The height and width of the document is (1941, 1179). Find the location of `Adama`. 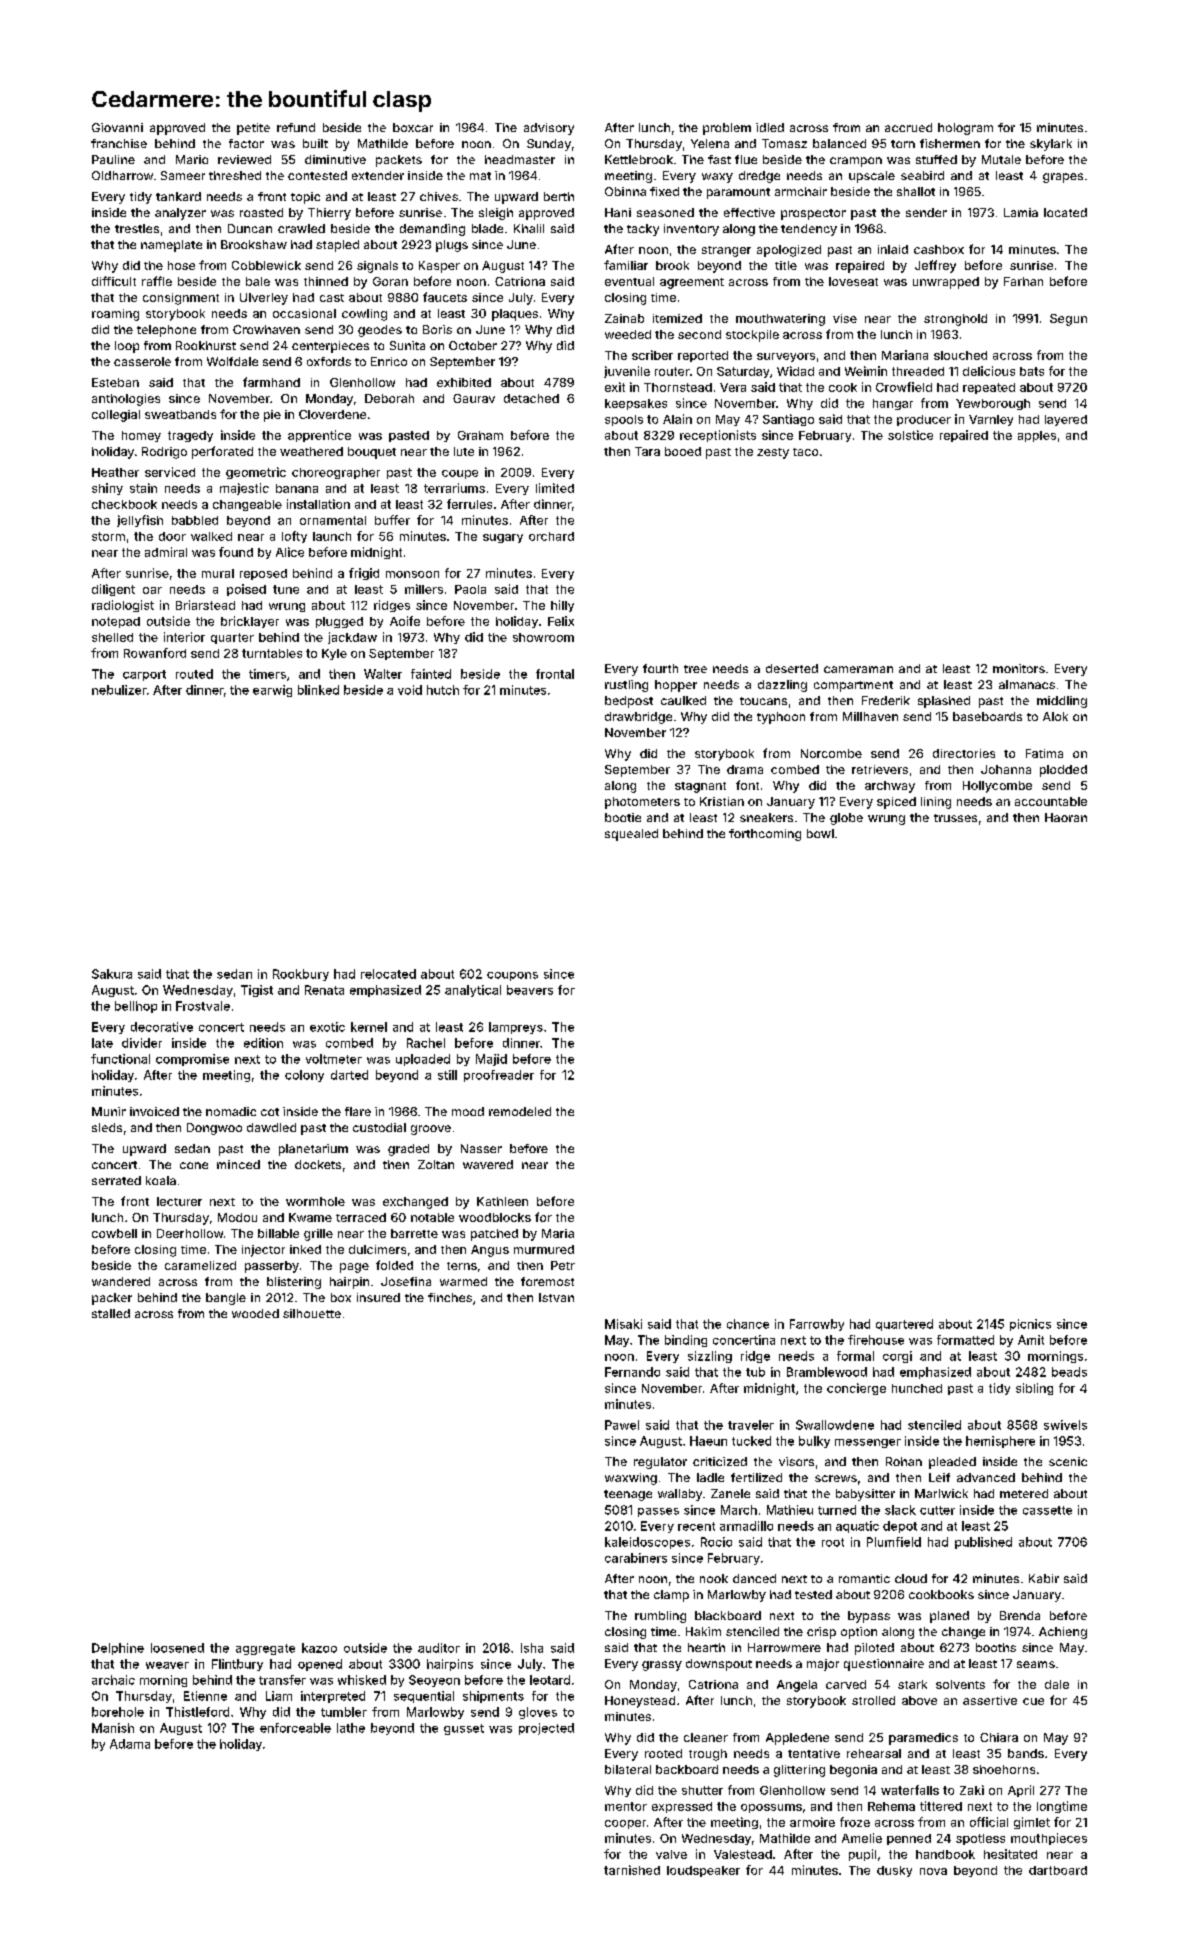

Adama is located at coordinates (130, 1744).
